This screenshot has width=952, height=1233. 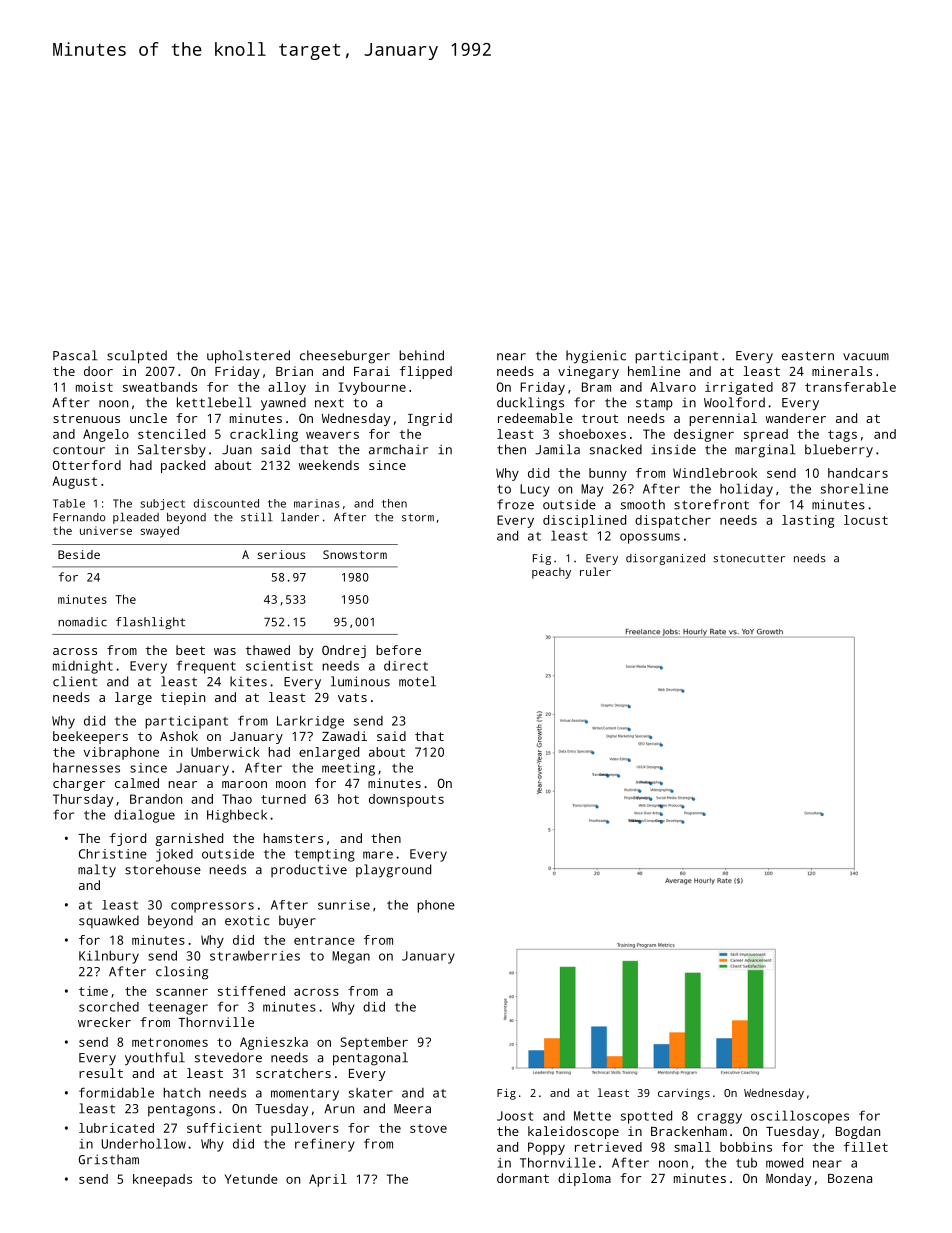 What do you see at coordinates (665, 559) in the screenshot?
I see `disorganized` at bounding box center [665, 559].
